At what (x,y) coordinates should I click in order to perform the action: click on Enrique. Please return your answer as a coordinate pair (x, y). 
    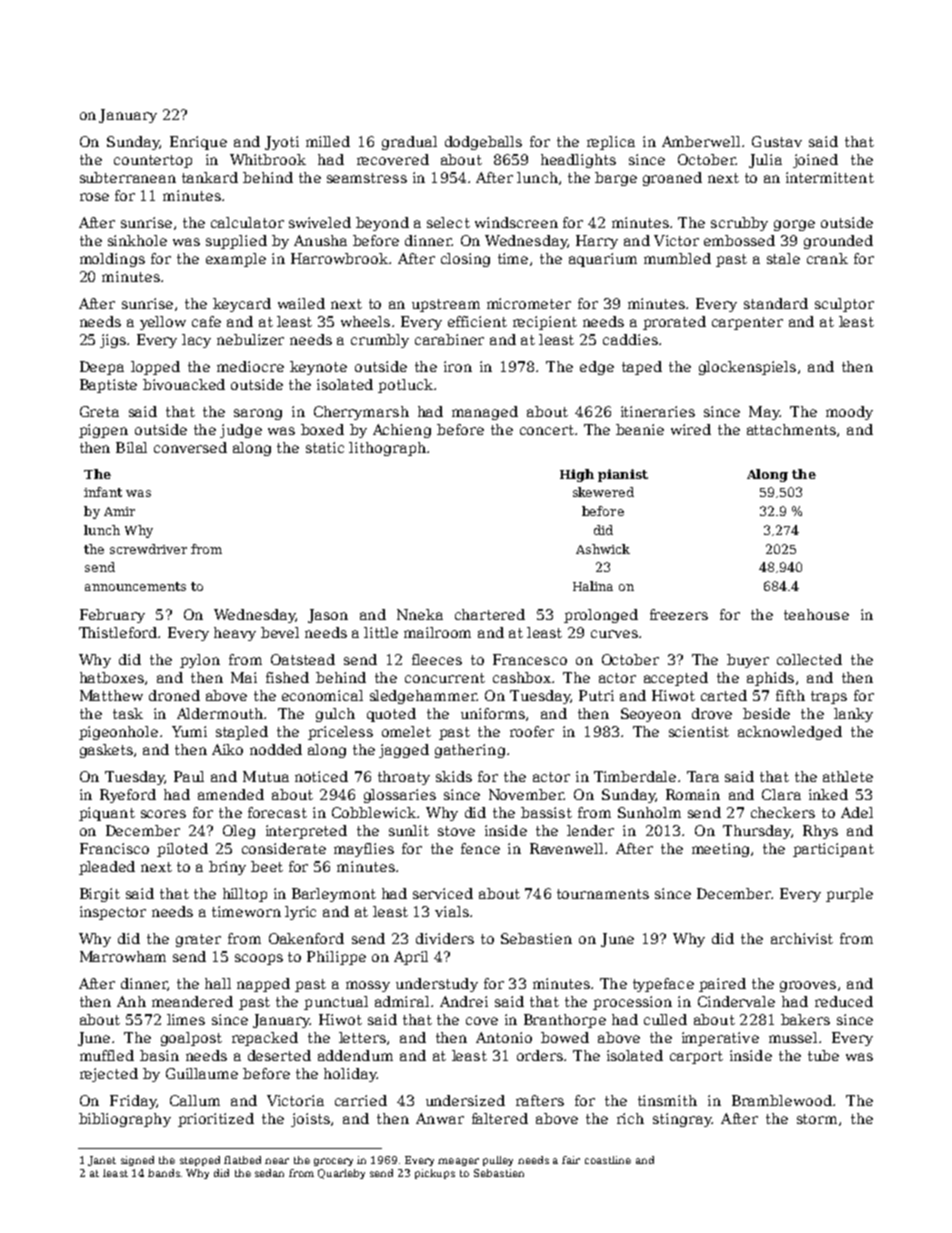
    Looking at the image, I should click on (198, 143).
